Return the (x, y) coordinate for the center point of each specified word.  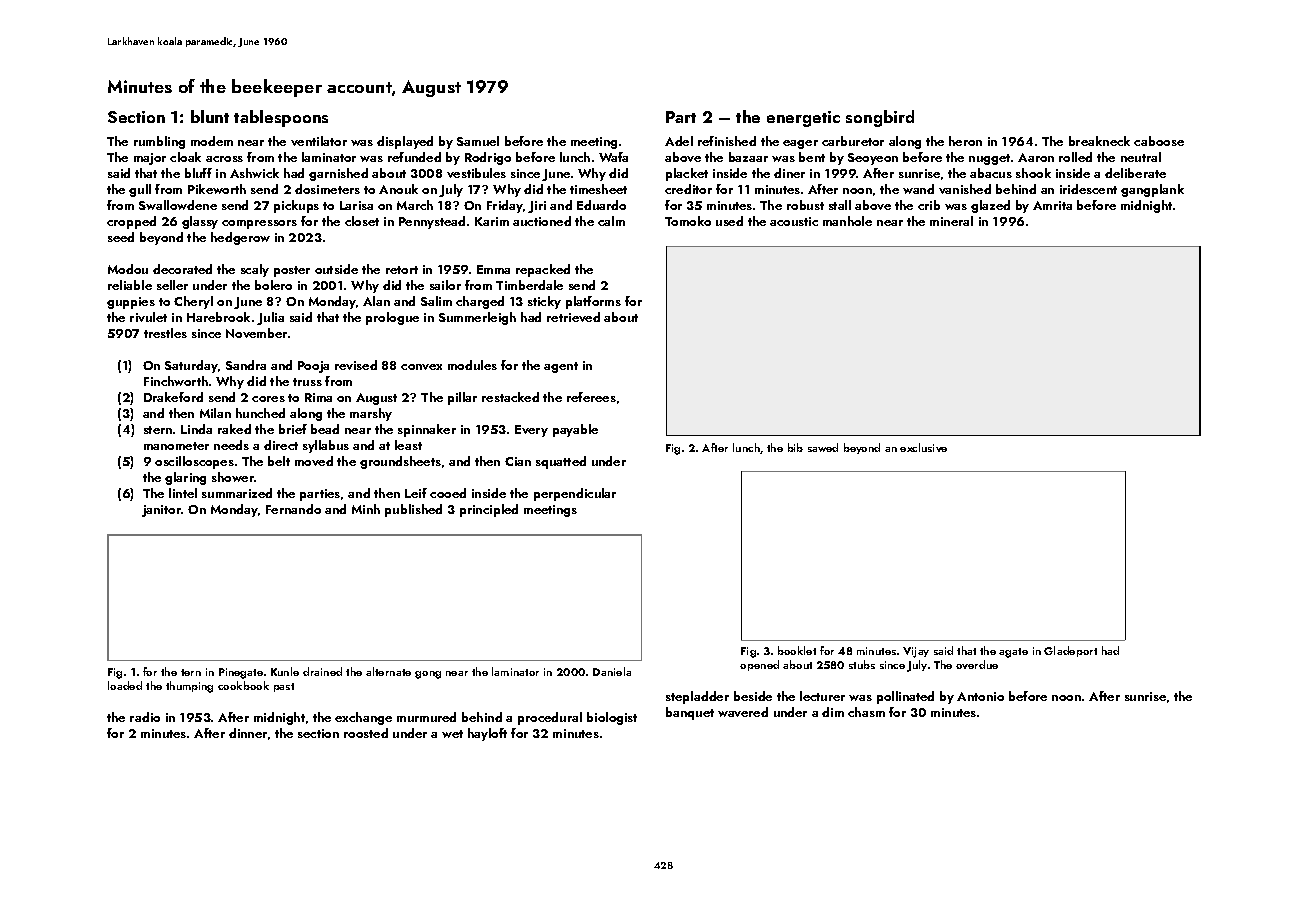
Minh (366, 509)
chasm (866, 712)
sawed (823, 447)
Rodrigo (488, 158)
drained (322, 671)
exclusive (923, 447)
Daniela (612, 671)
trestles (165, 333)
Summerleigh (477, 318)
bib (795, 447)
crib (929, 205)
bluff (198, 173)
